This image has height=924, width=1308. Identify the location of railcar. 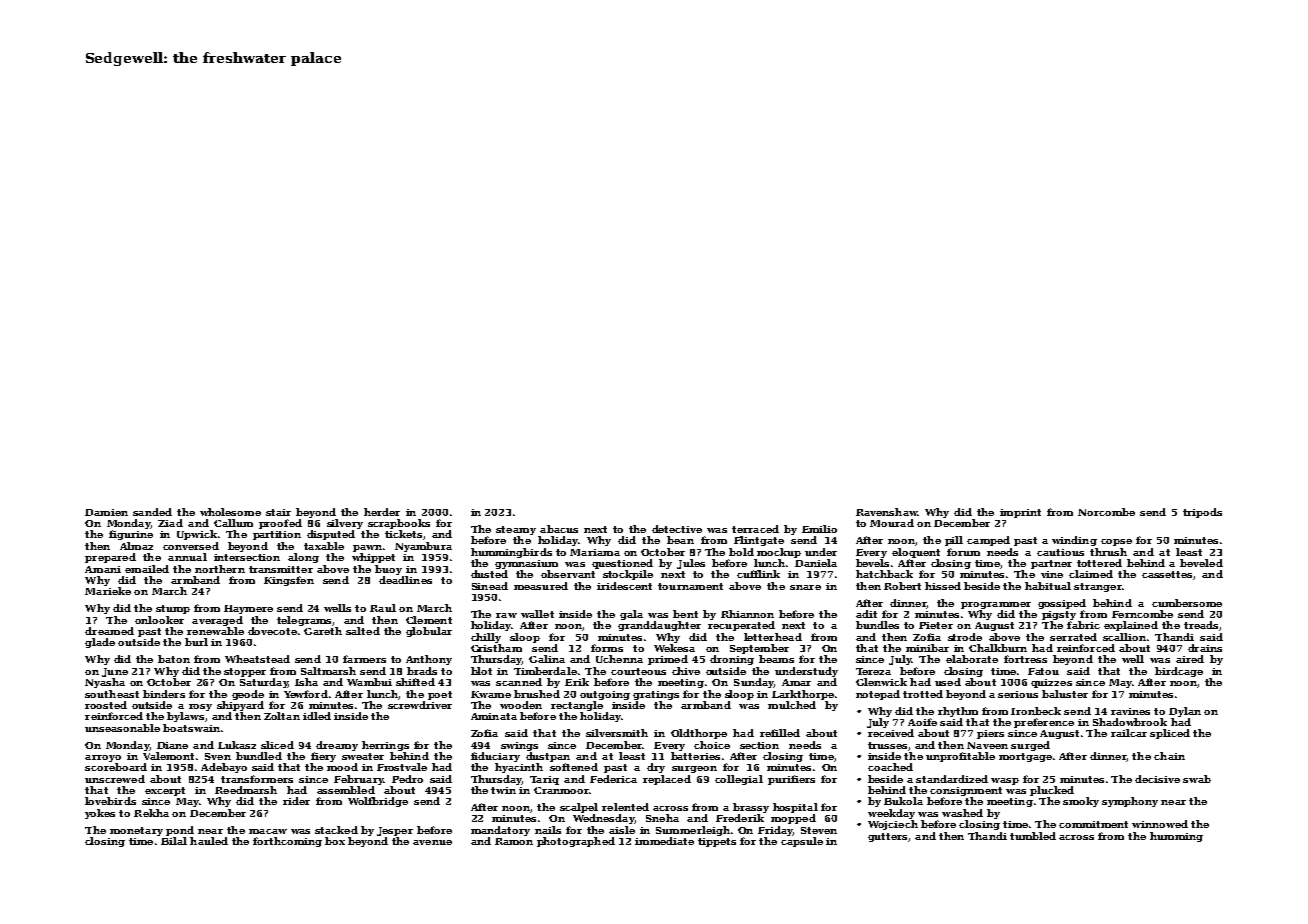
(1129, 733).
